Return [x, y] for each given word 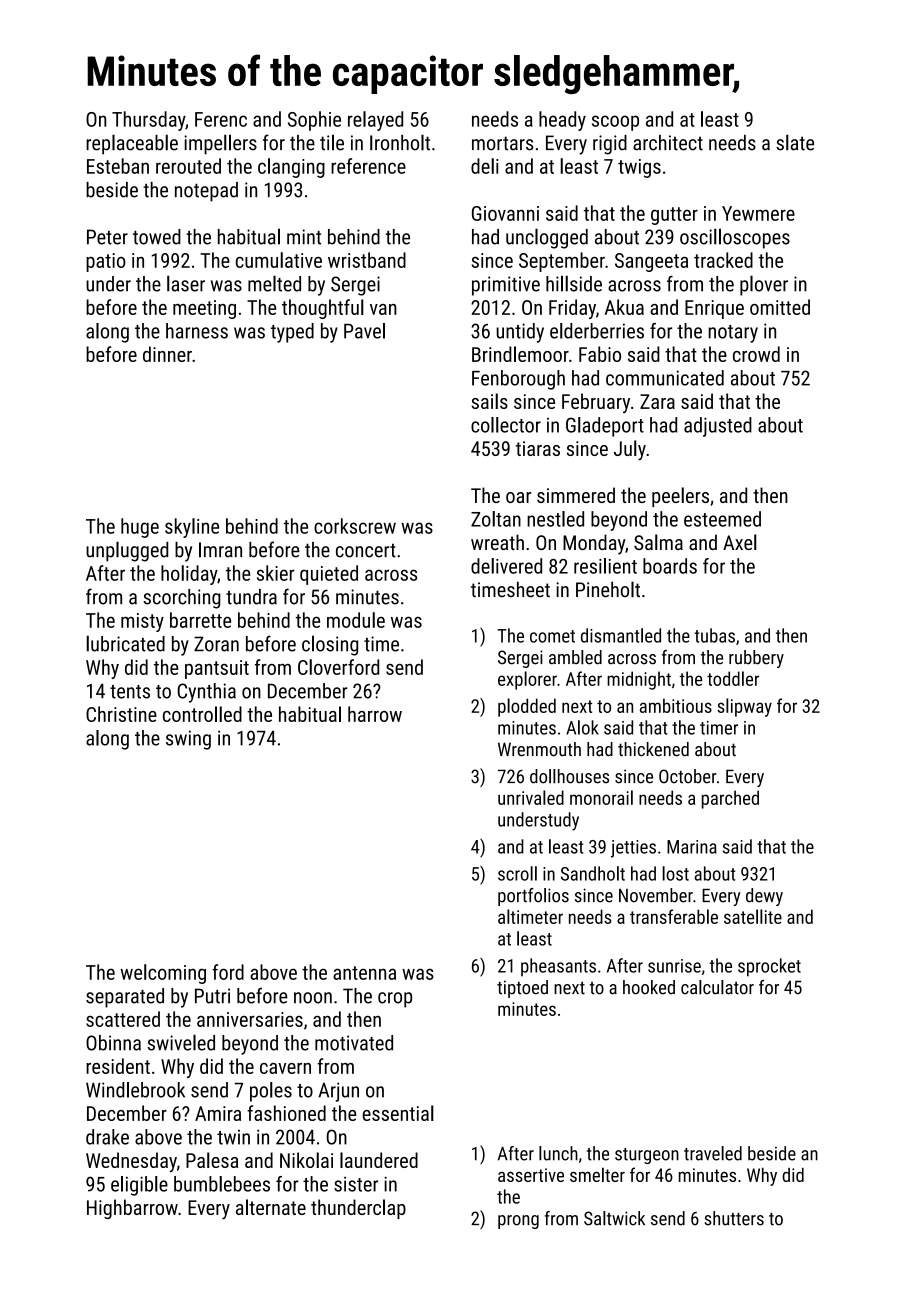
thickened [653, 749]
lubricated [125, 643]
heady [562, 121]
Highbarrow [132, 1209]
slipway [744, 707]
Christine [121, 714]
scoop [615, 123]
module [356, 620]
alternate [271, 1207]
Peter [107, 237]
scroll [517, 873]
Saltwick [614, 1218]
